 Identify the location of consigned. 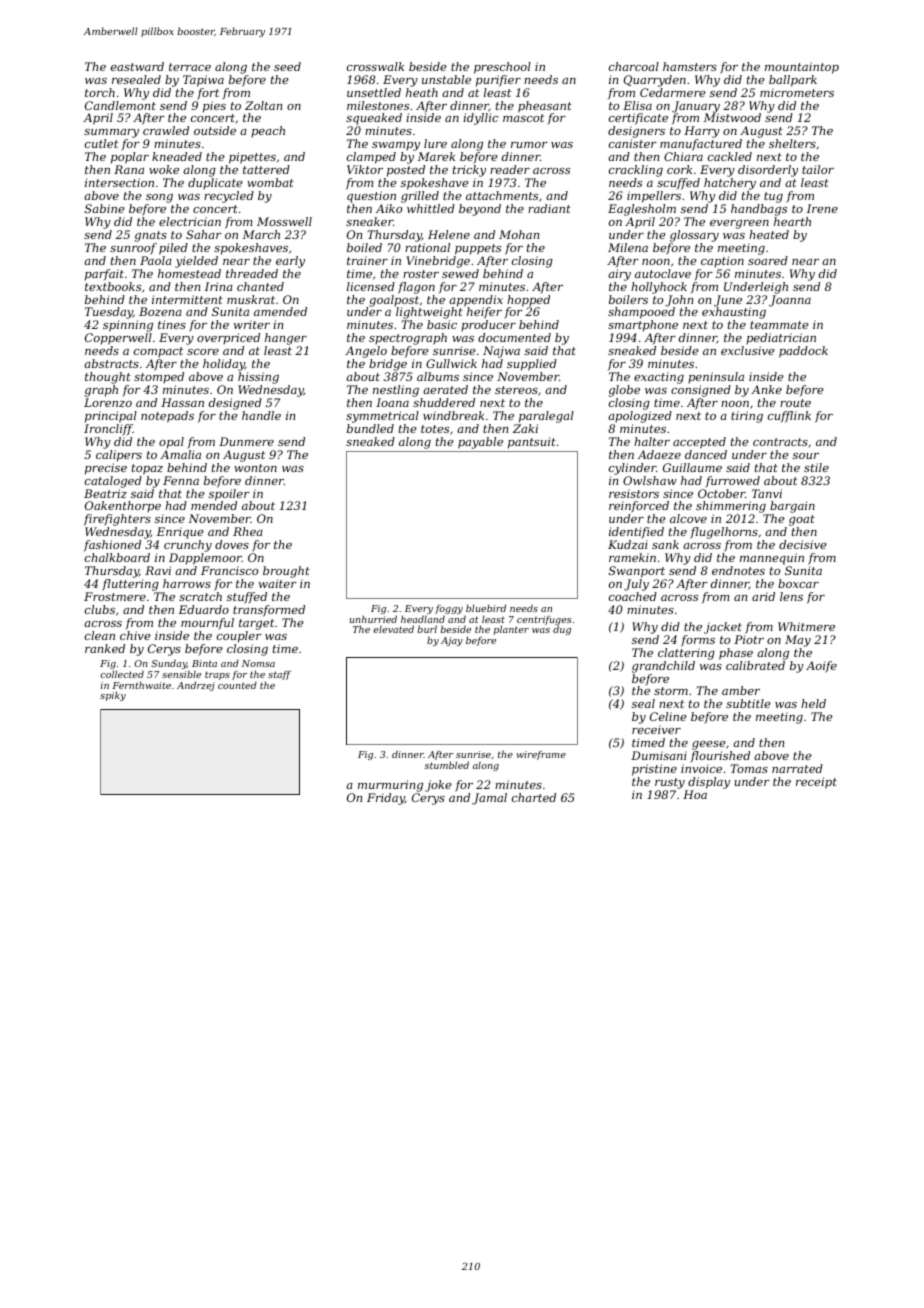
(701, 391).
